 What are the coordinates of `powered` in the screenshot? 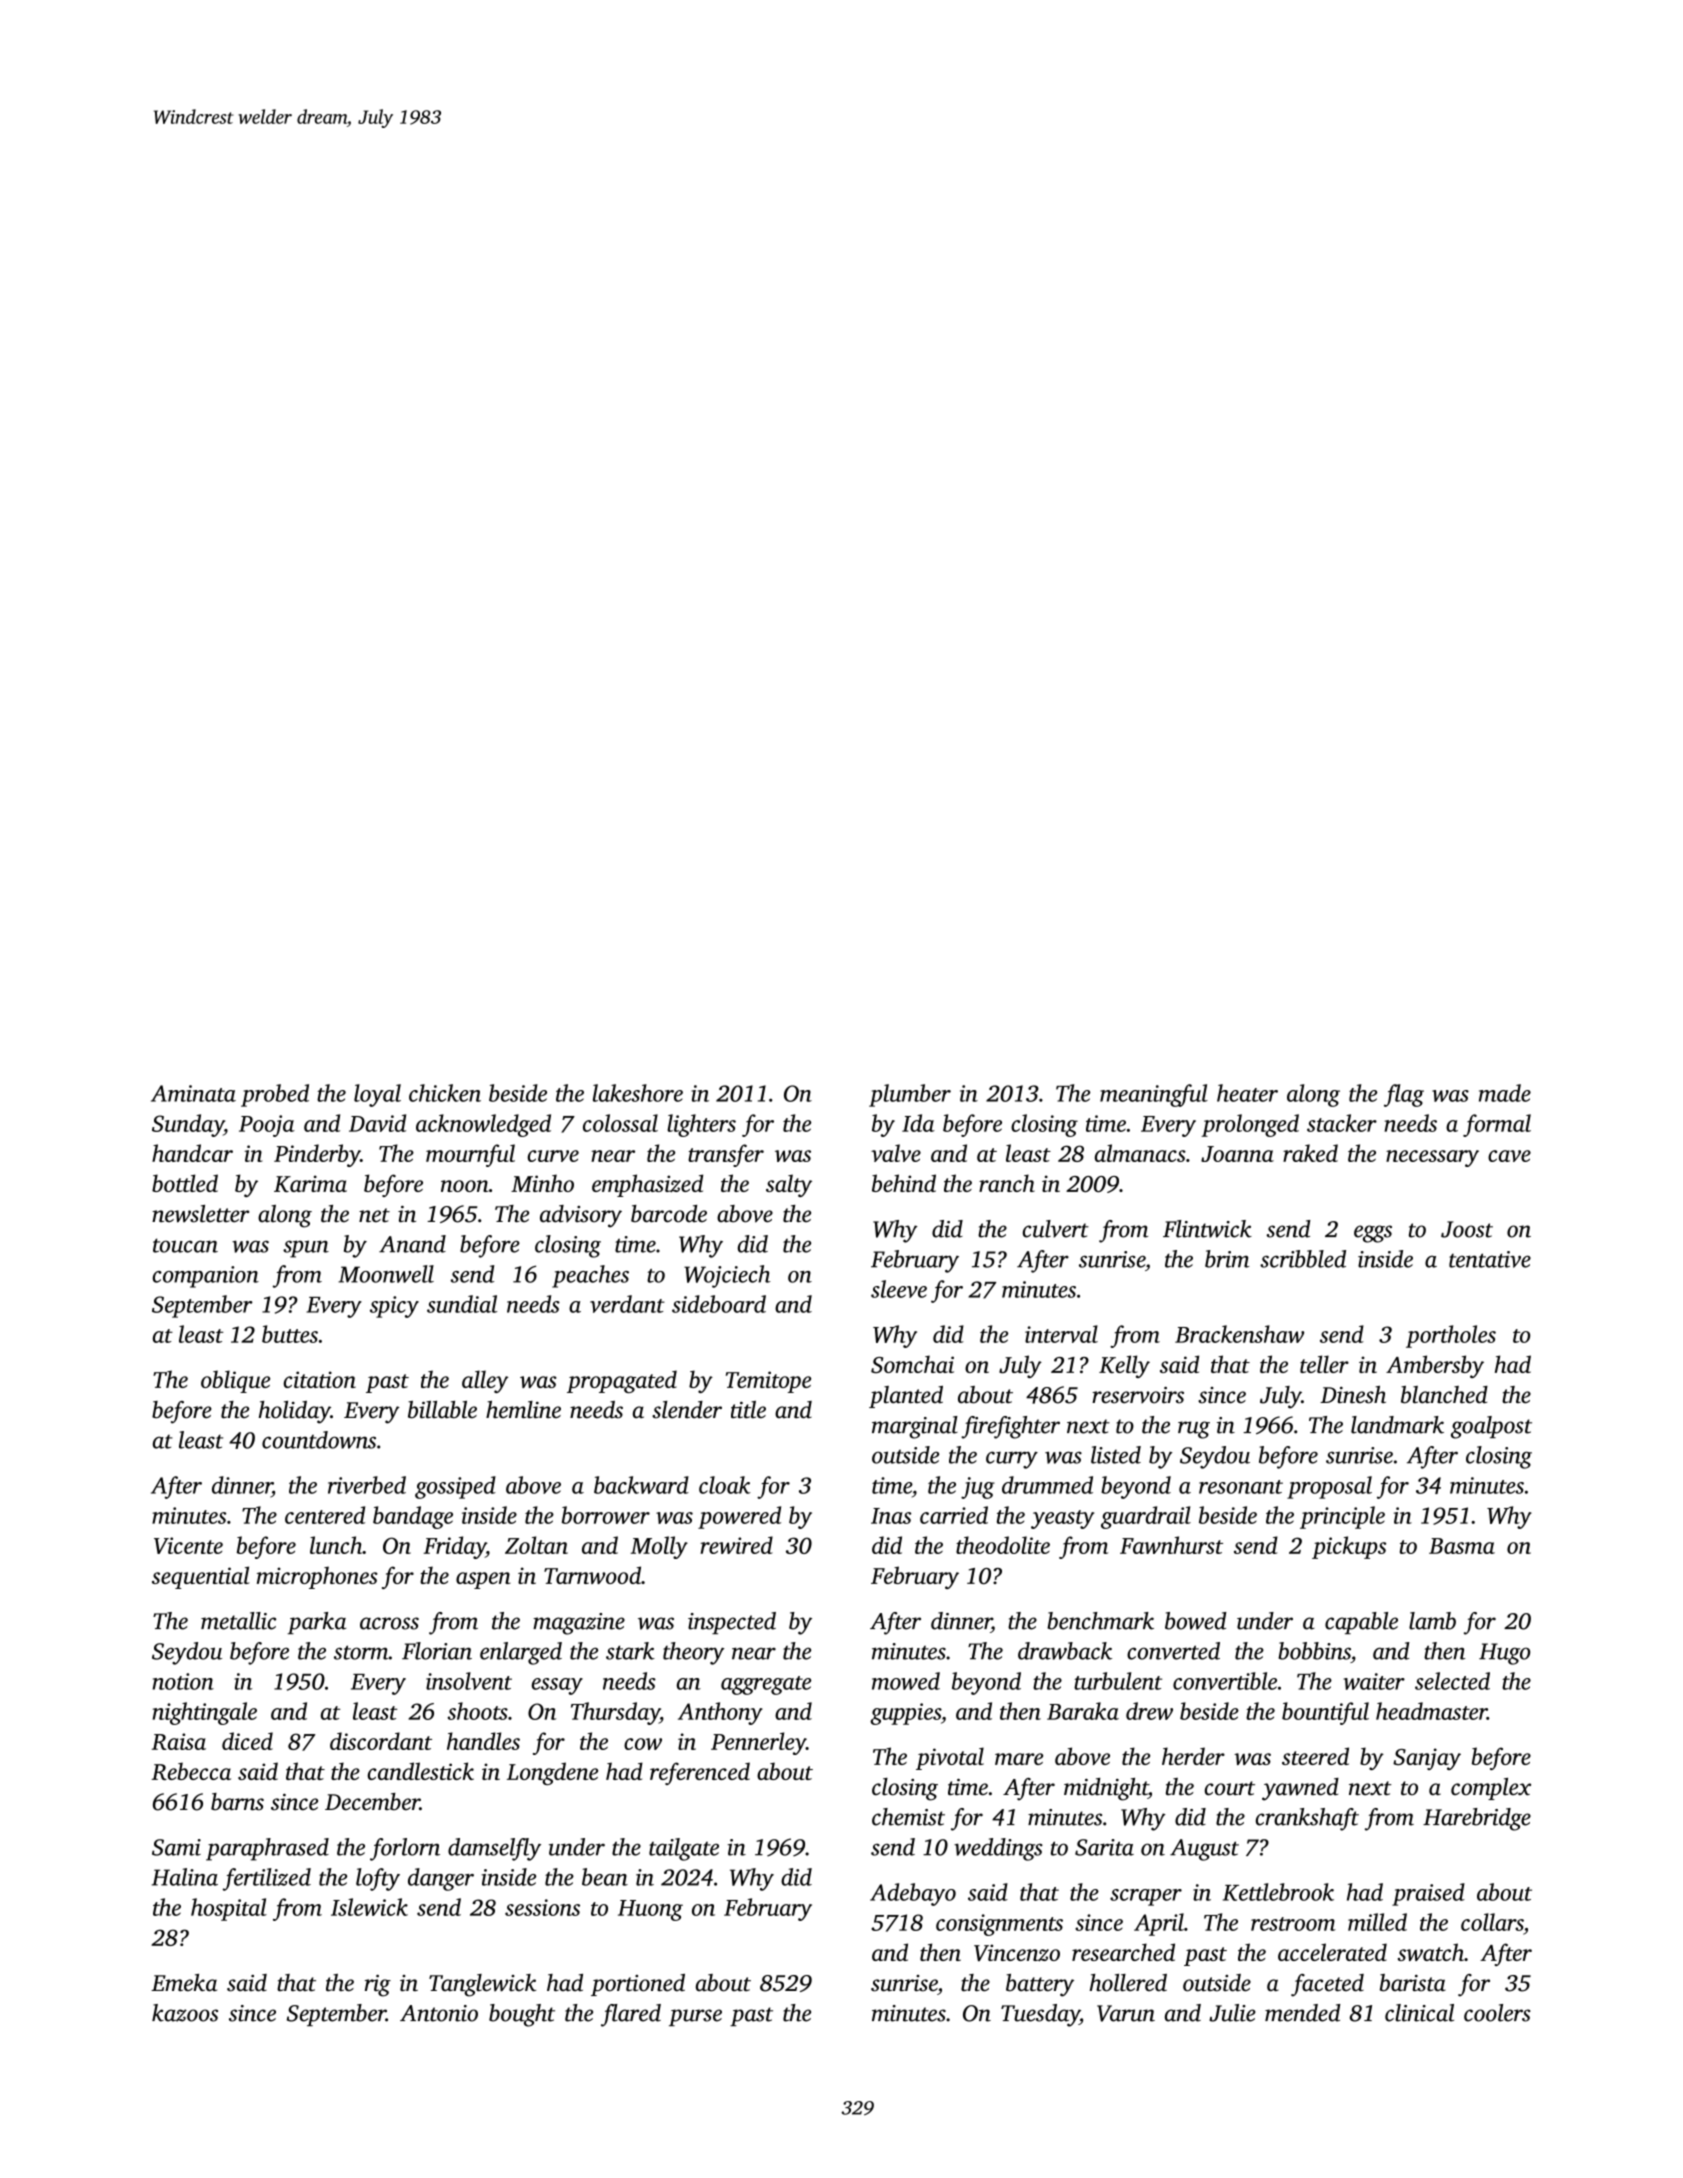 It's located at (739, 1517).
